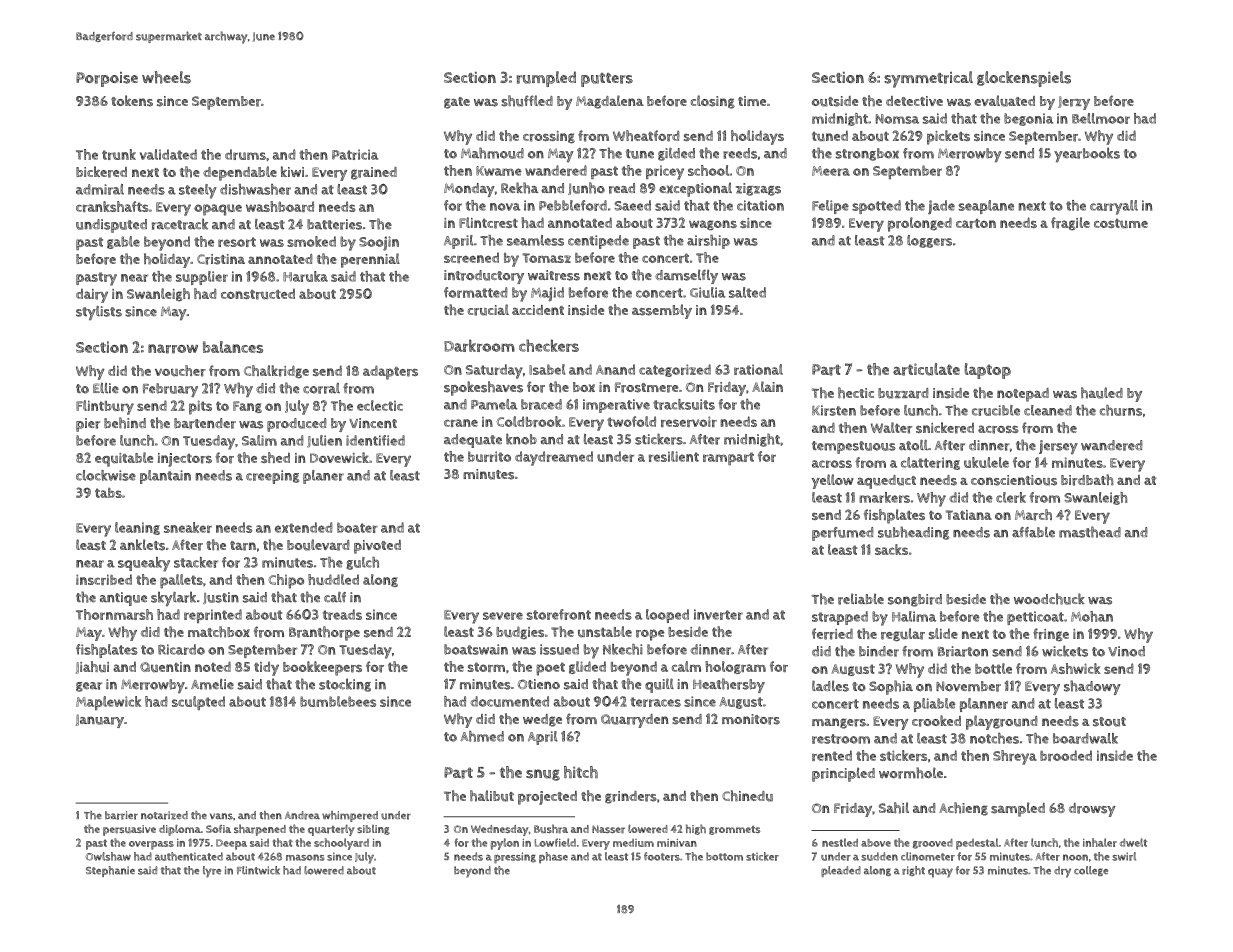  Describe the element at coordinates (1024, 79) in the screenshot. I see `glockenspiels` at that location.
